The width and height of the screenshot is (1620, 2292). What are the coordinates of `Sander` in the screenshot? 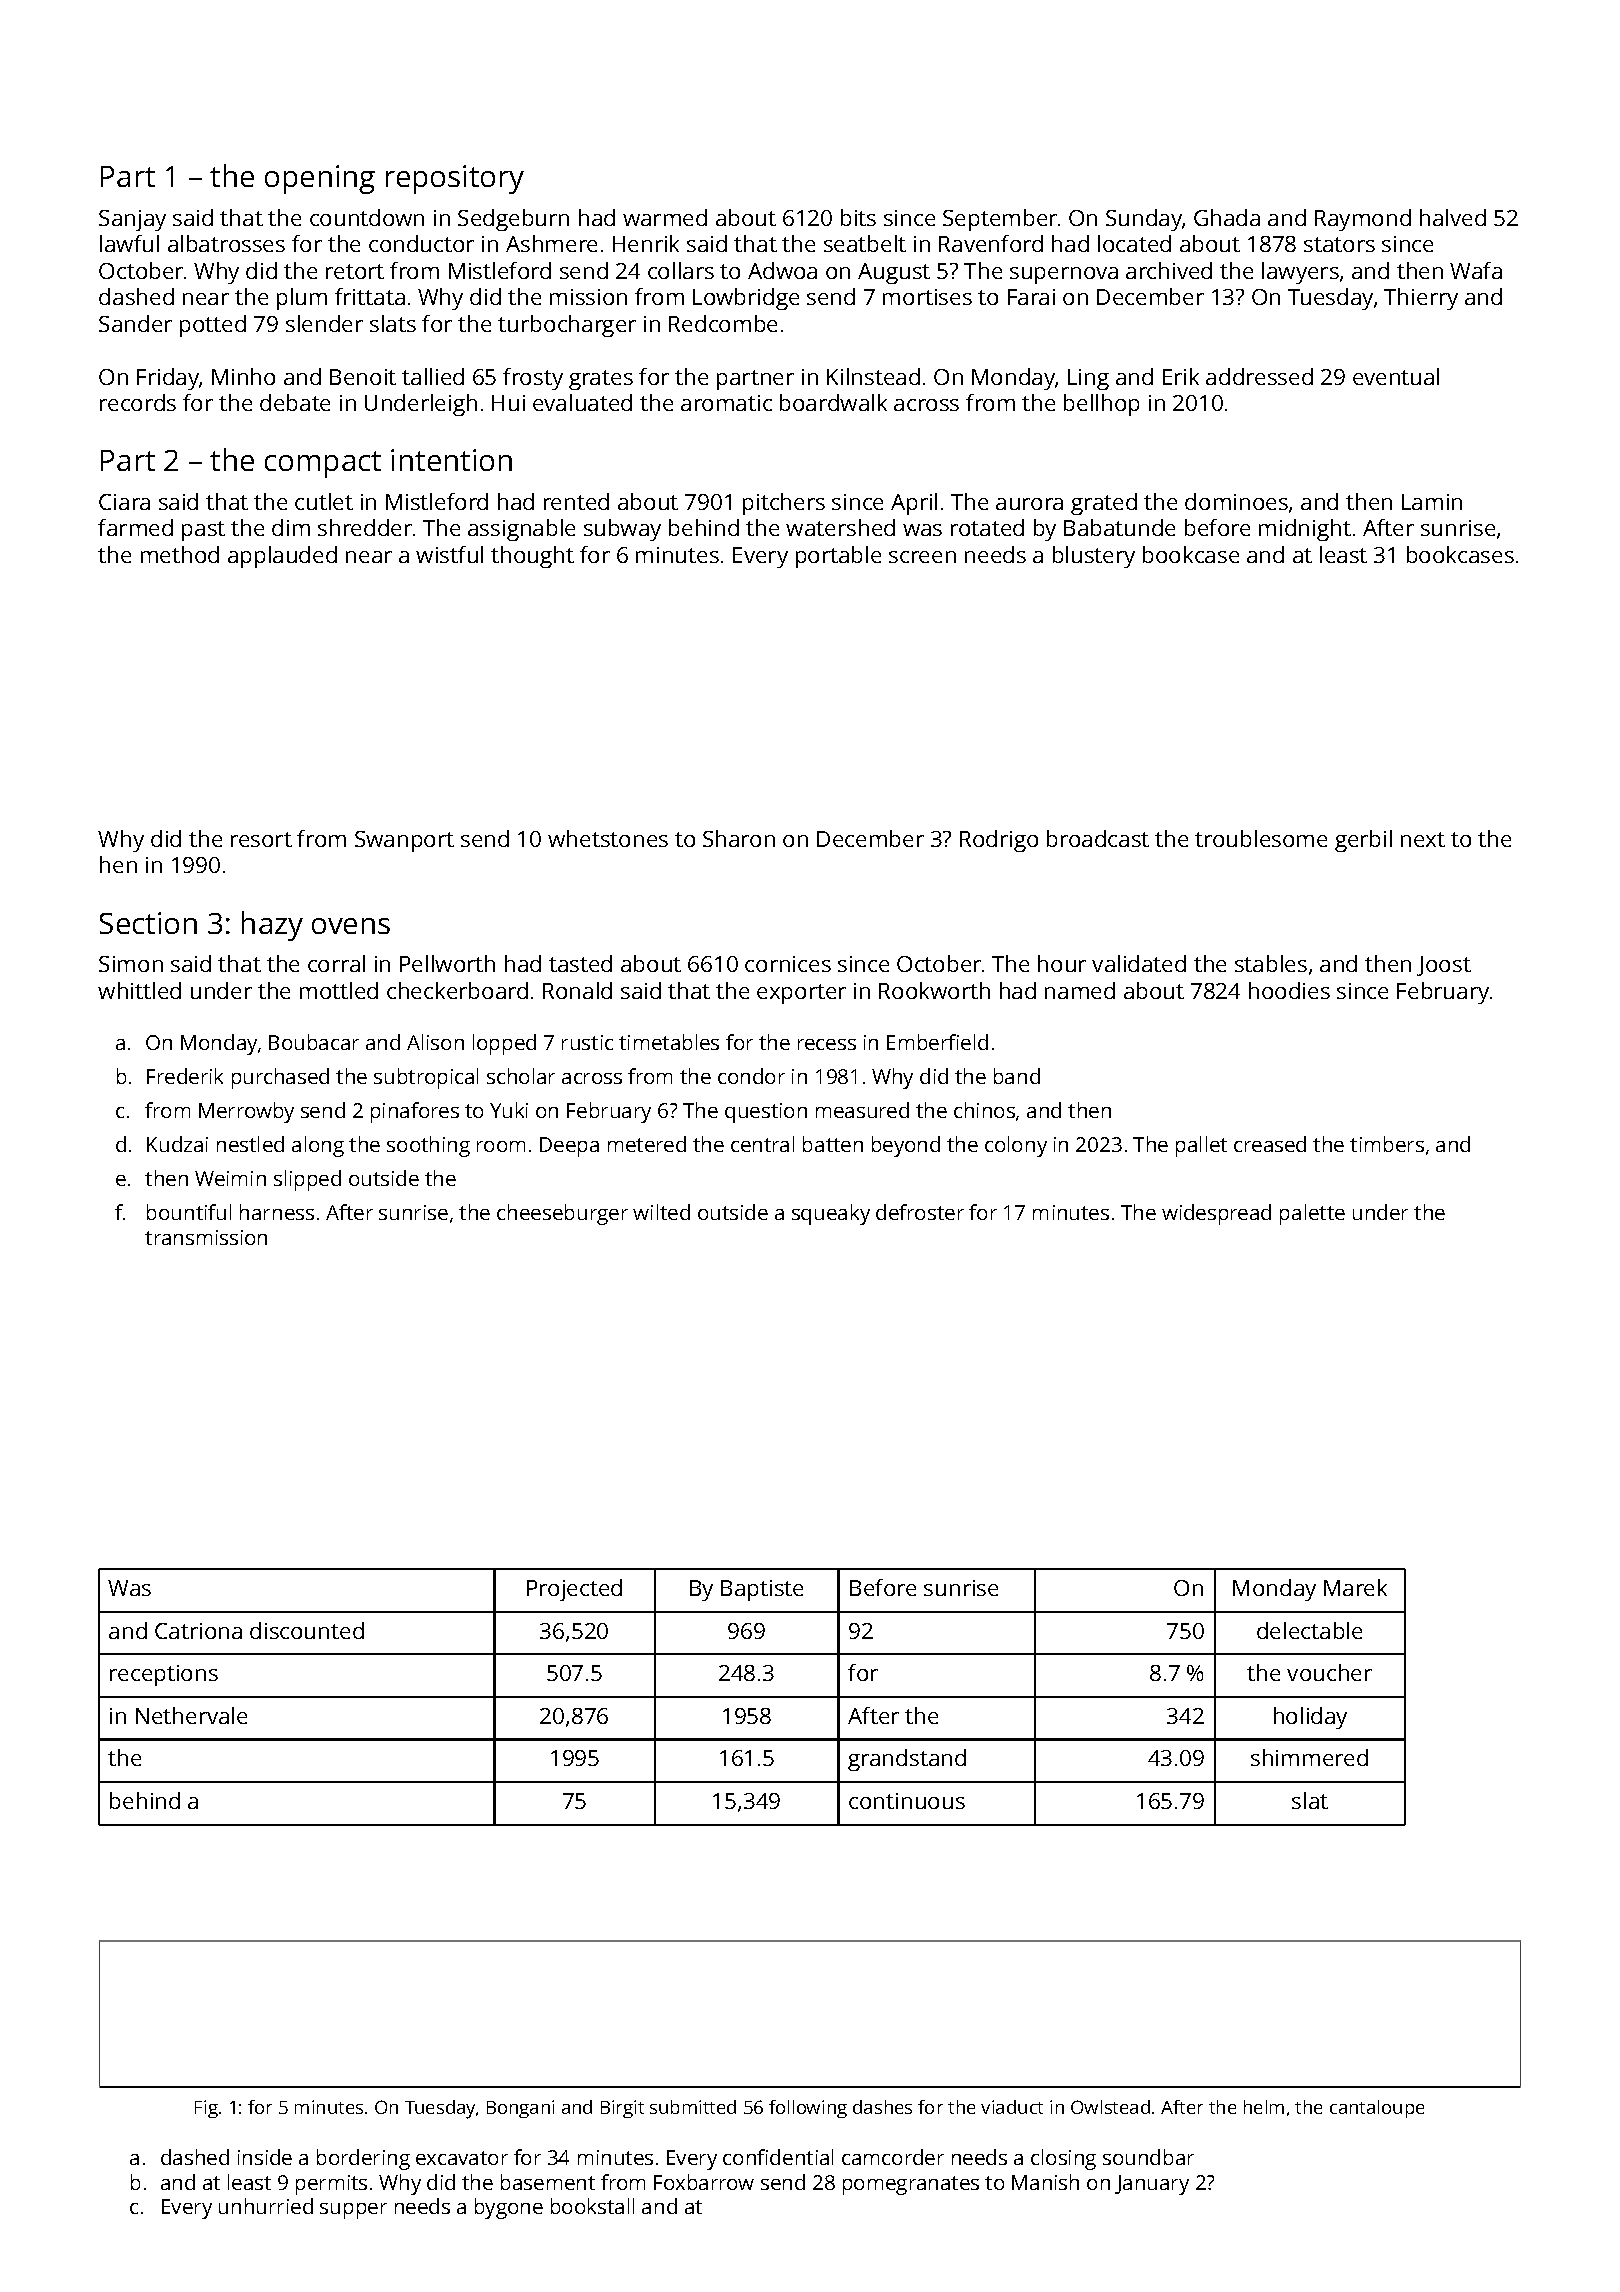 It's located at (135, 323).
